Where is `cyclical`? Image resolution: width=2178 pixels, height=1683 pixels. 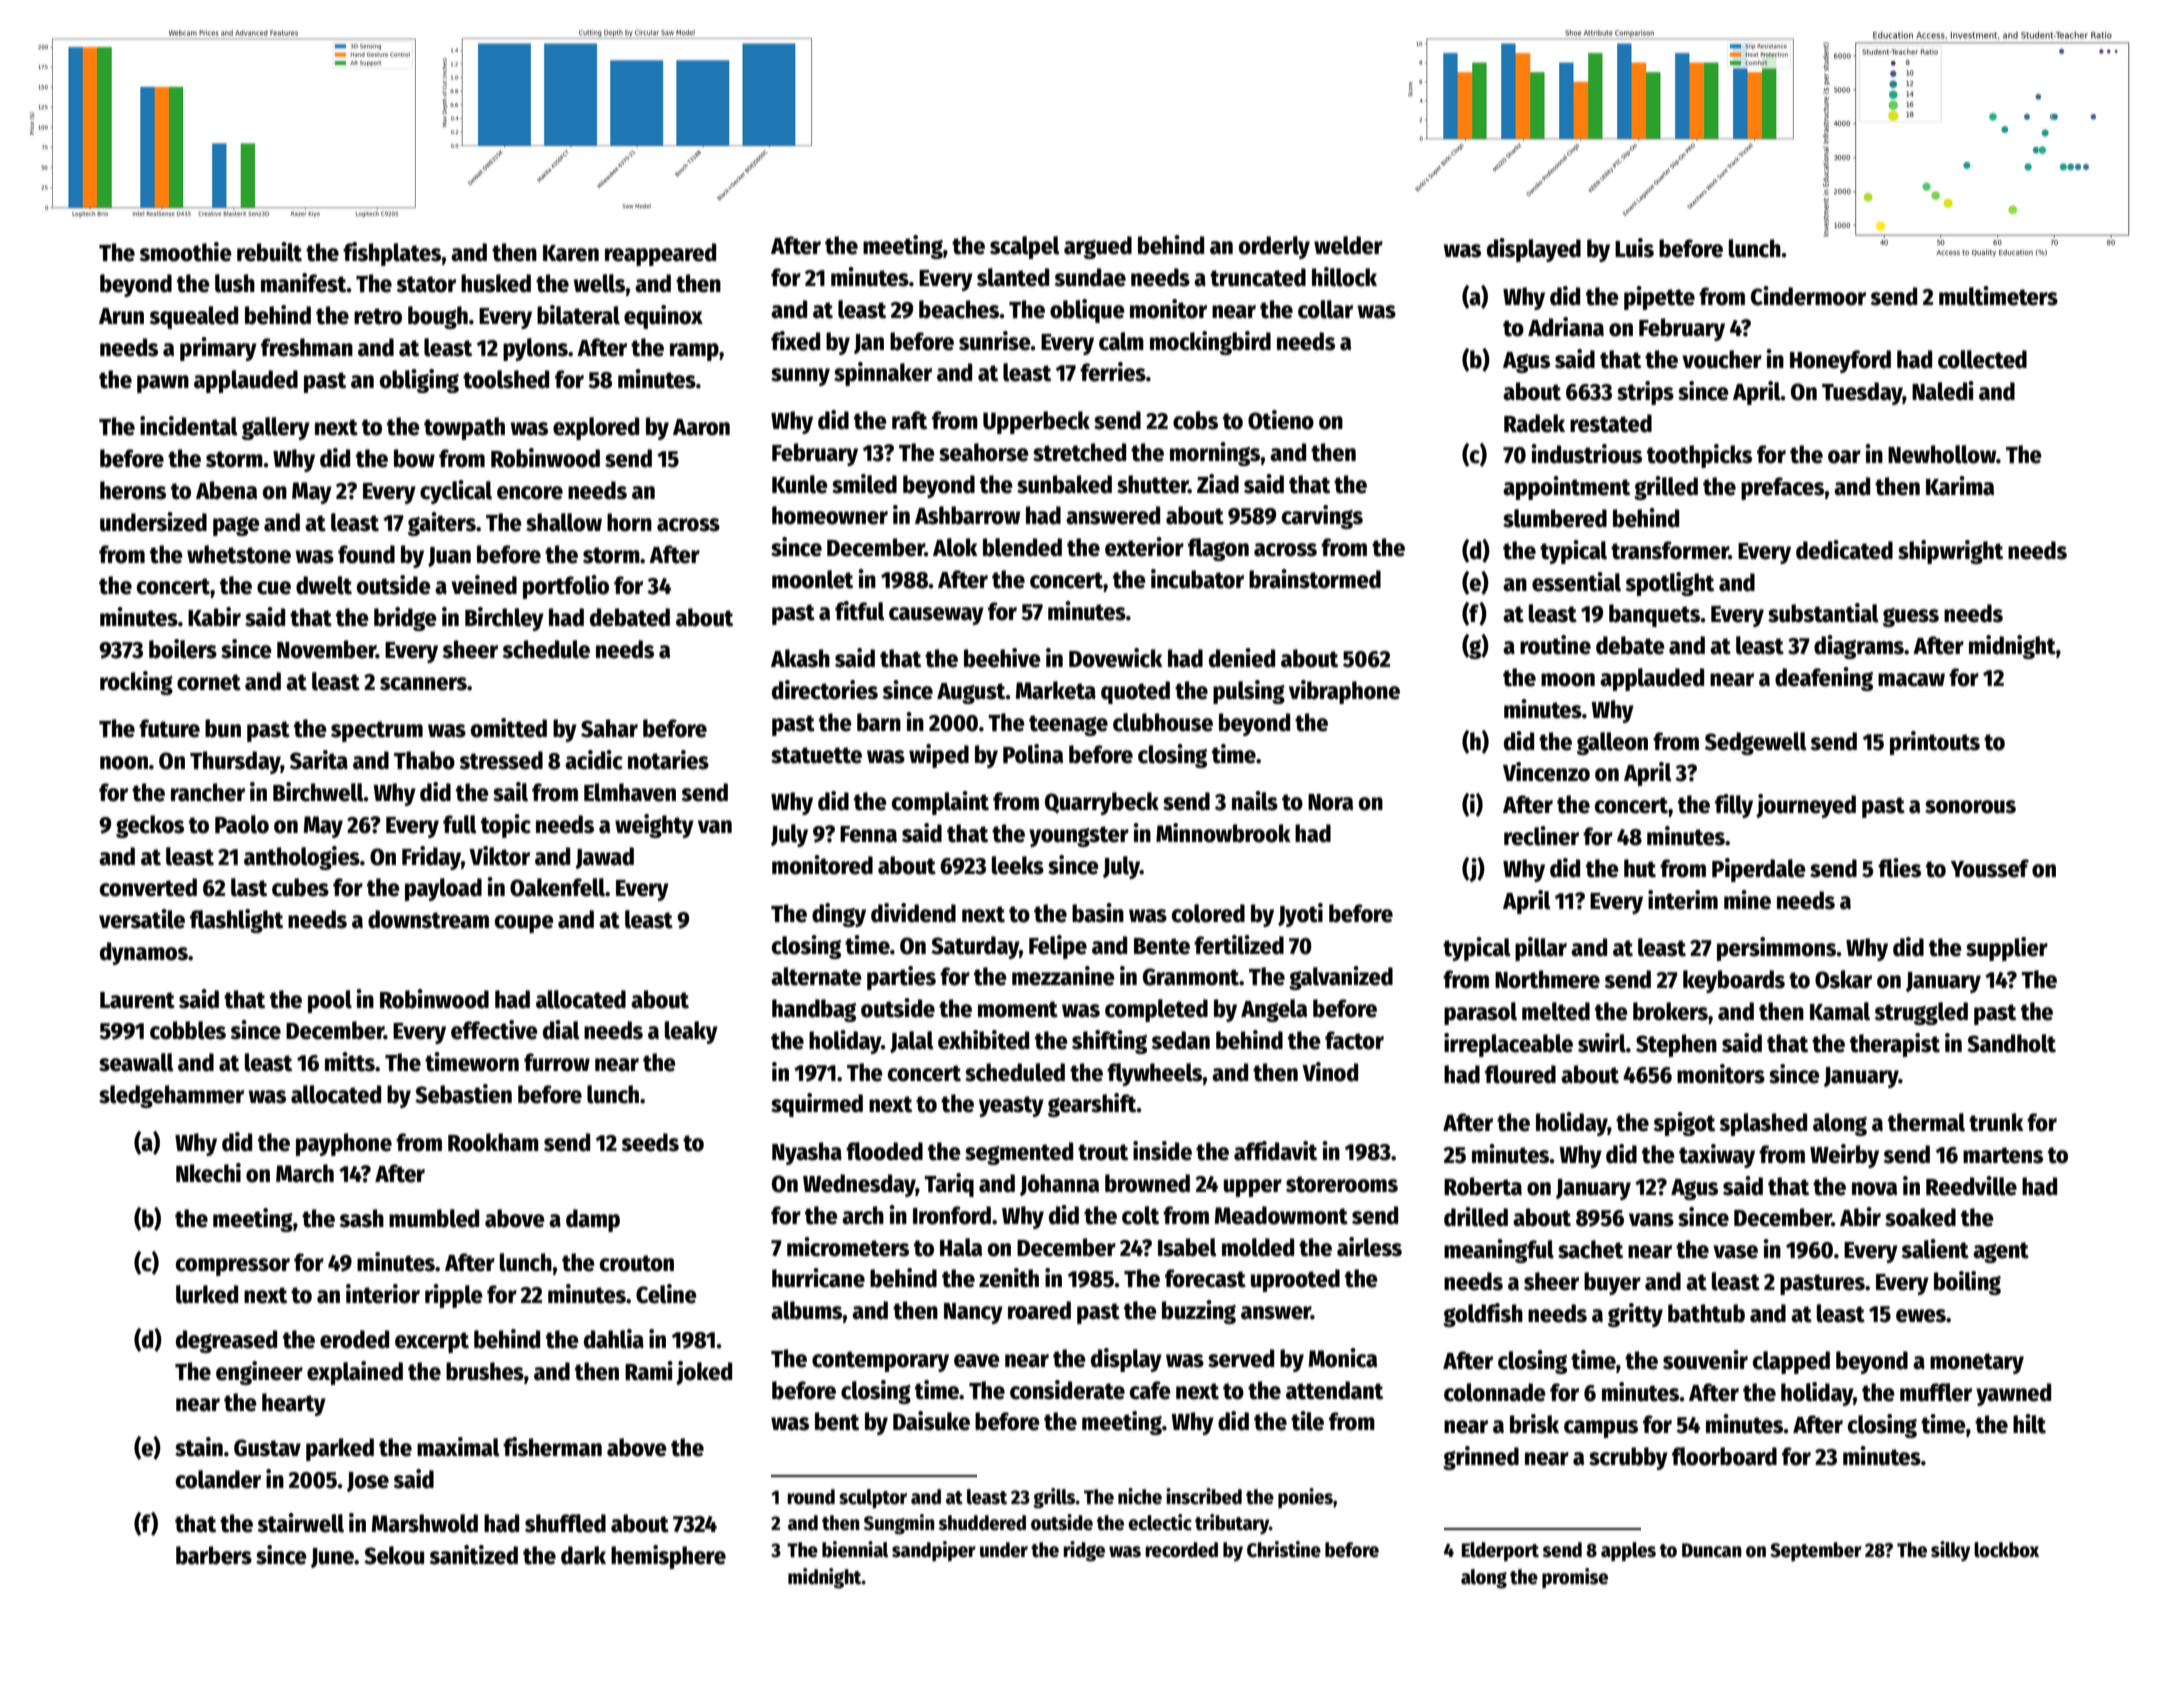
cyclical is located at coordinates (456, 492).
